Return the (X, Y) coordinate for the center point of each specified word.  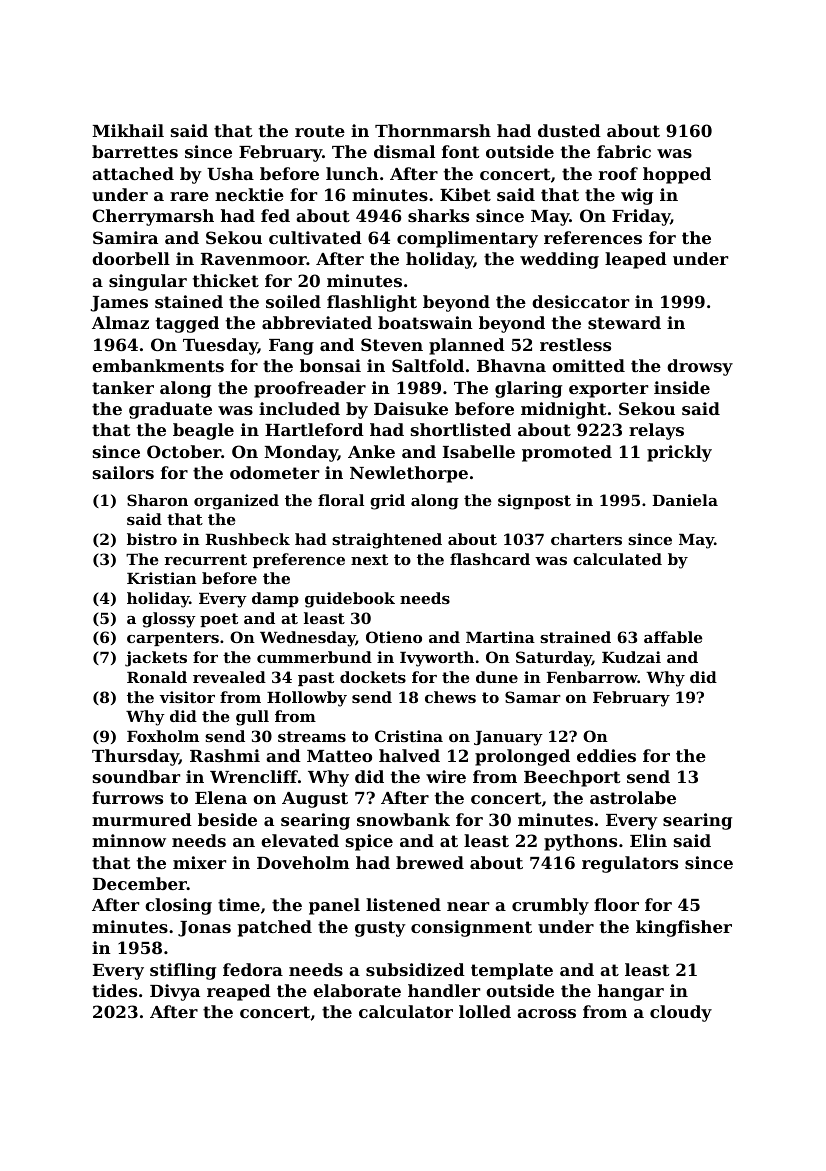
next (369, 559)
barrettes (135, 151)
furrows (127, 797)
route (320, 131)
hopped (677, 175)
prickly (679, 453)
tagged (187, 324)
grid (387, 502)
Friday (641, 217)
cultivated (315, 237)
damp (275, 599)
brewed (430, 862)
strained (575, 637)
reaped (239, 992)
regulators (630, 864)
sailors (123, 472)
